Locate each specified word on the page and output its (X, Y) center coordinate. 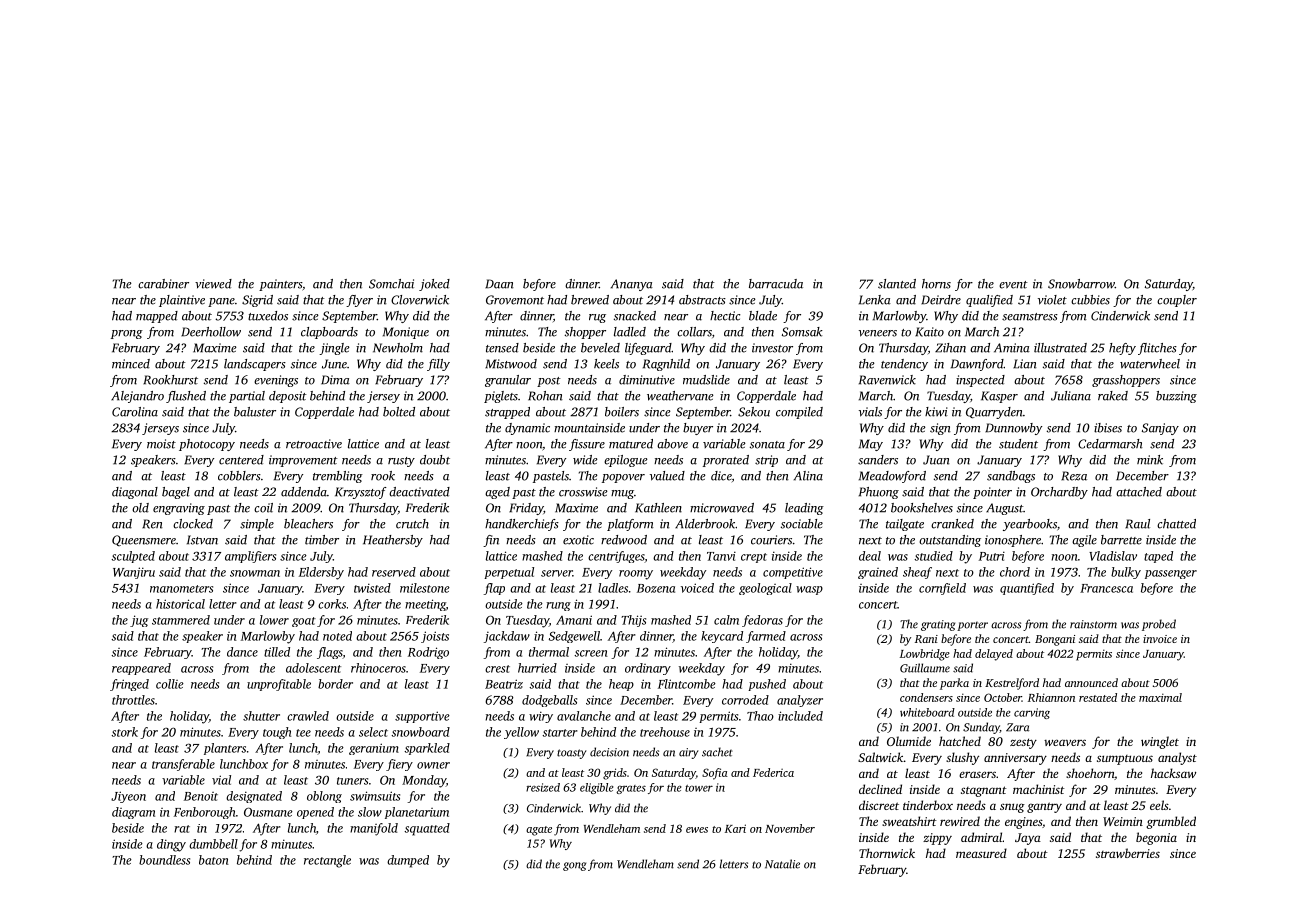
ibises (1108, 428)
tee (303, 733)
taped (1158, 557)
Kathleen (658, 508)
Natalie (782, 864)
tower (699, 788)
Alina (808, 476)
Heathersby (393, 541)
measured (981, 853)
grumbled (1171, 822)
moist (161, 444)
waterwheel (1150, 364)
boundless (164, 860)
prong (127, 334)
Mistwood (511, 364)
